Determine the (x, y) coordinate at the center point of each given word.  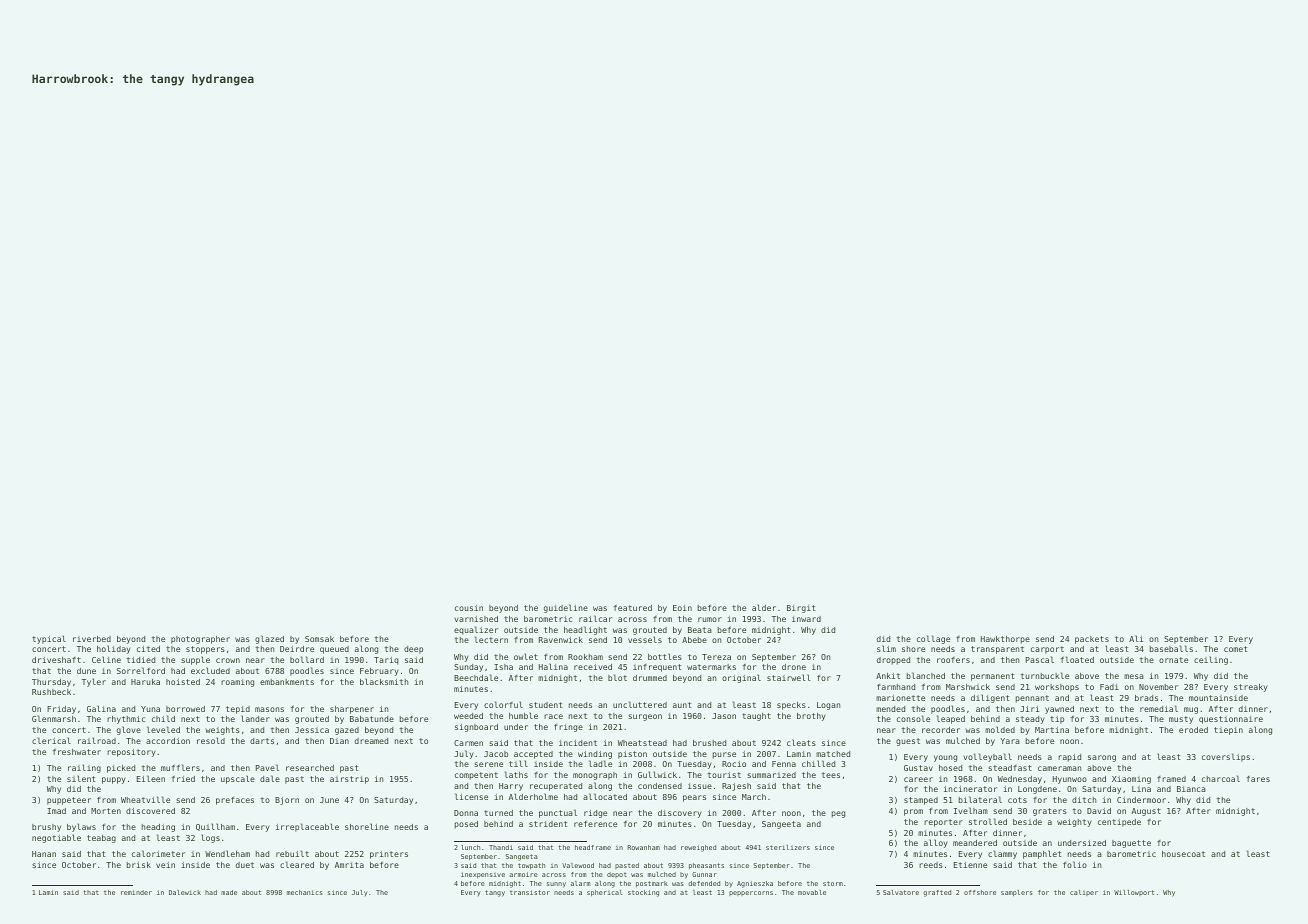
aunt (682, 705)
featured (633, 607)
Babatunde (372, 719)
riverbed (92, 639)
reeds (931, 865)
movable (812, 892)
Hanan (44, 854)
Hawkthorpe (1005, 640)
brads (1146, 698)
